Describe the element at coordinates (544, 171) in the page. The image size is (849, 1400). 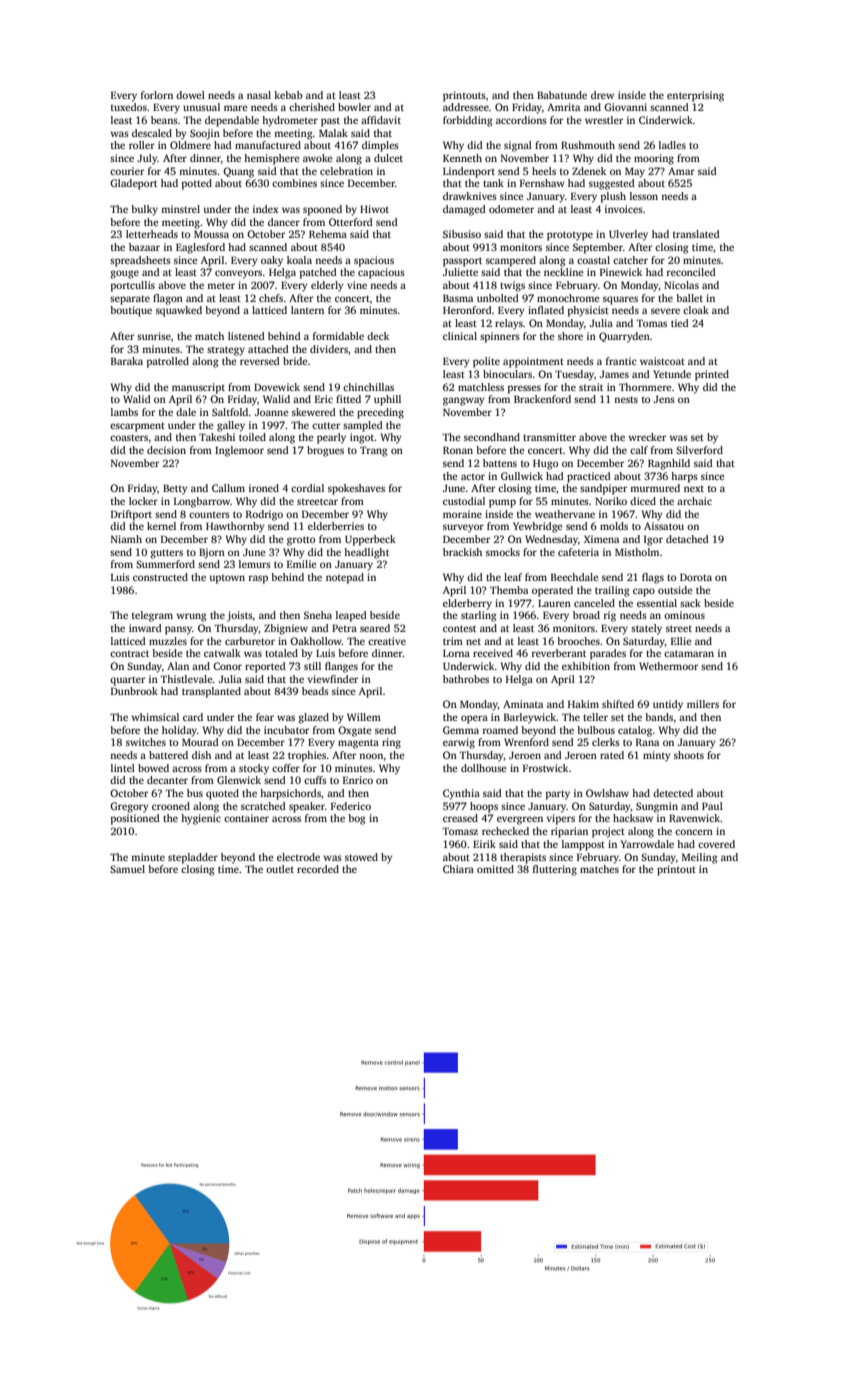
I see `heels` at that location.
